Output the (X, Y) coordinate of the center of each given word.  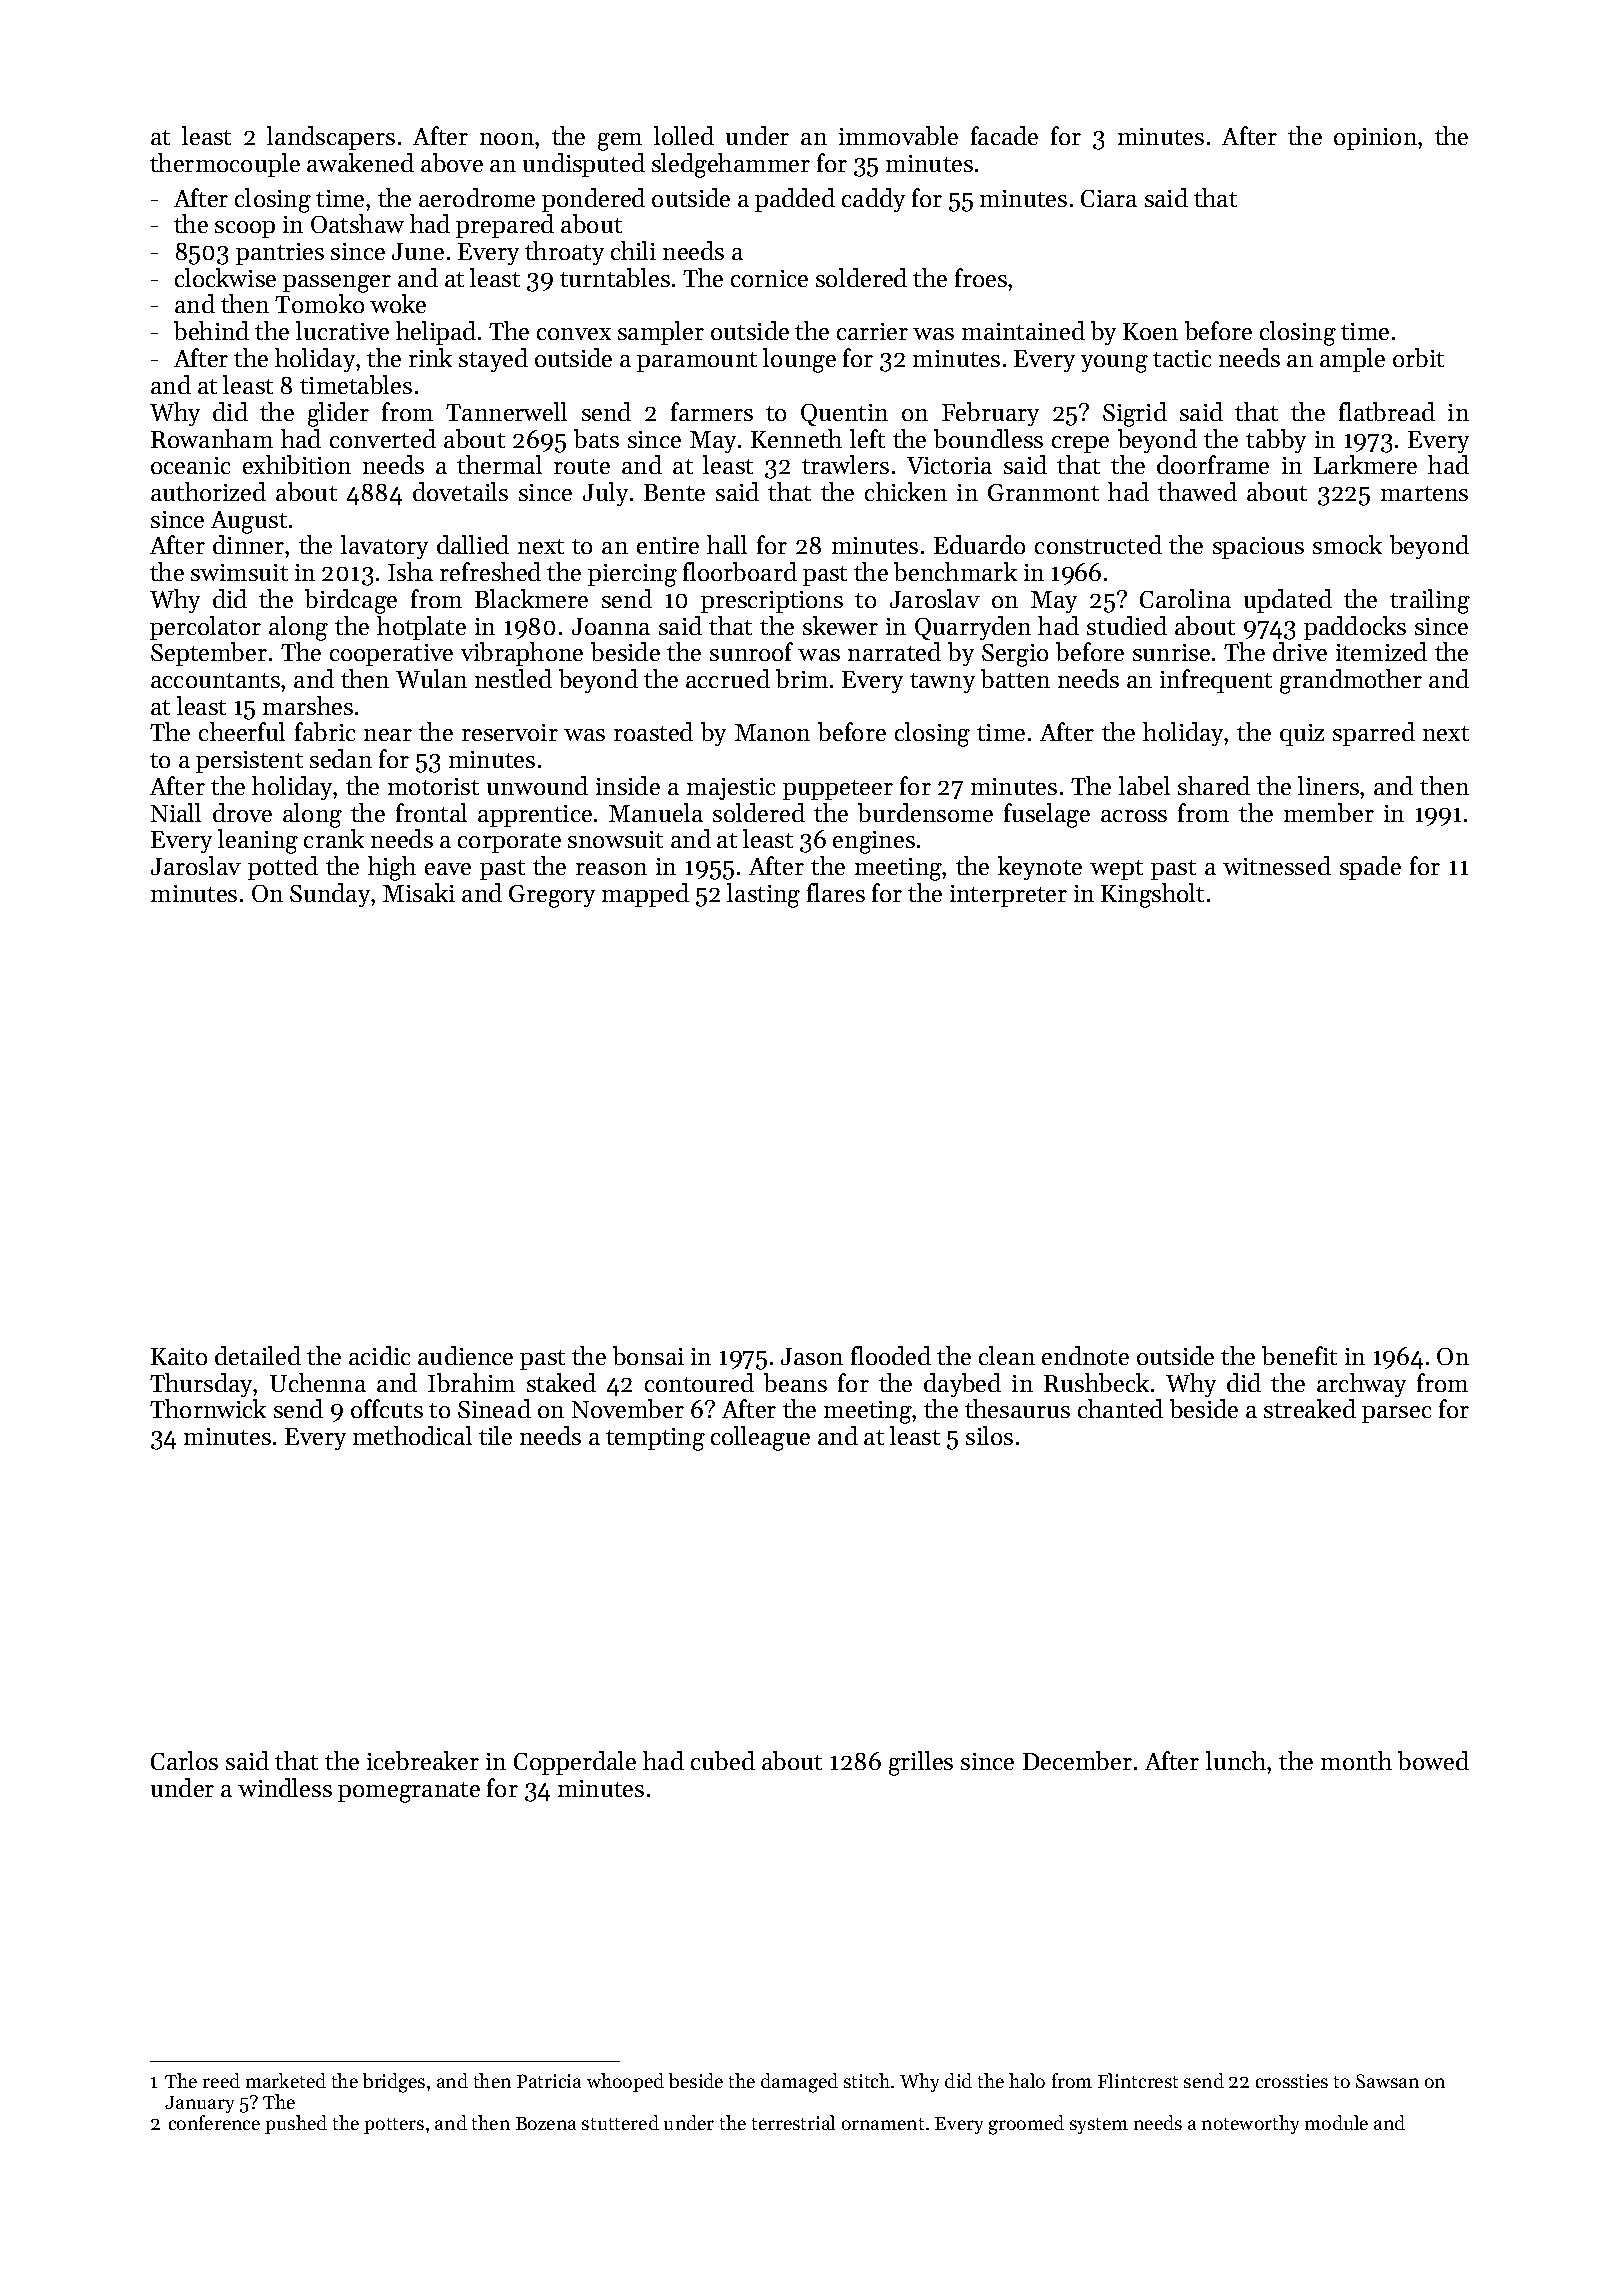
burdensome (925, 812)
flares (836, 892)
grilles (921, 1763)
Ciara (1109, 198)
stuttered (620, 2122)
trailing (1430, 601)
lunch (1236, 1760)
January (199, 2104)
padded (795, 200)
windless (285, 1787)
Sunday (330, 895)
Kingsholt (1152, 895)
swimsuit (239, 572)
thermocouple (225, 165)
